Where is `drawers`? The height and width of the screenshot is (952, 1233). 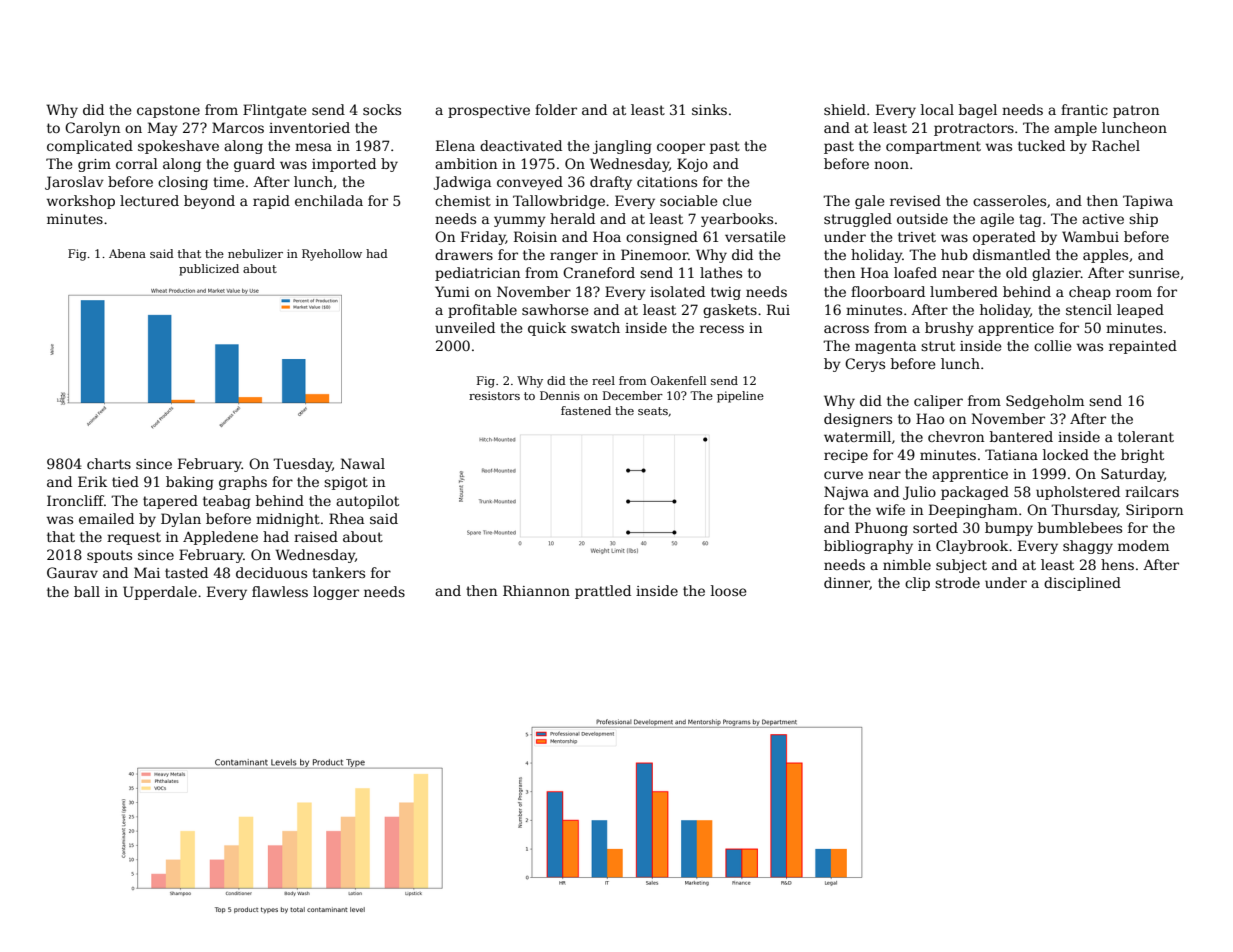 drawers is located at coordinates (464, 254).
